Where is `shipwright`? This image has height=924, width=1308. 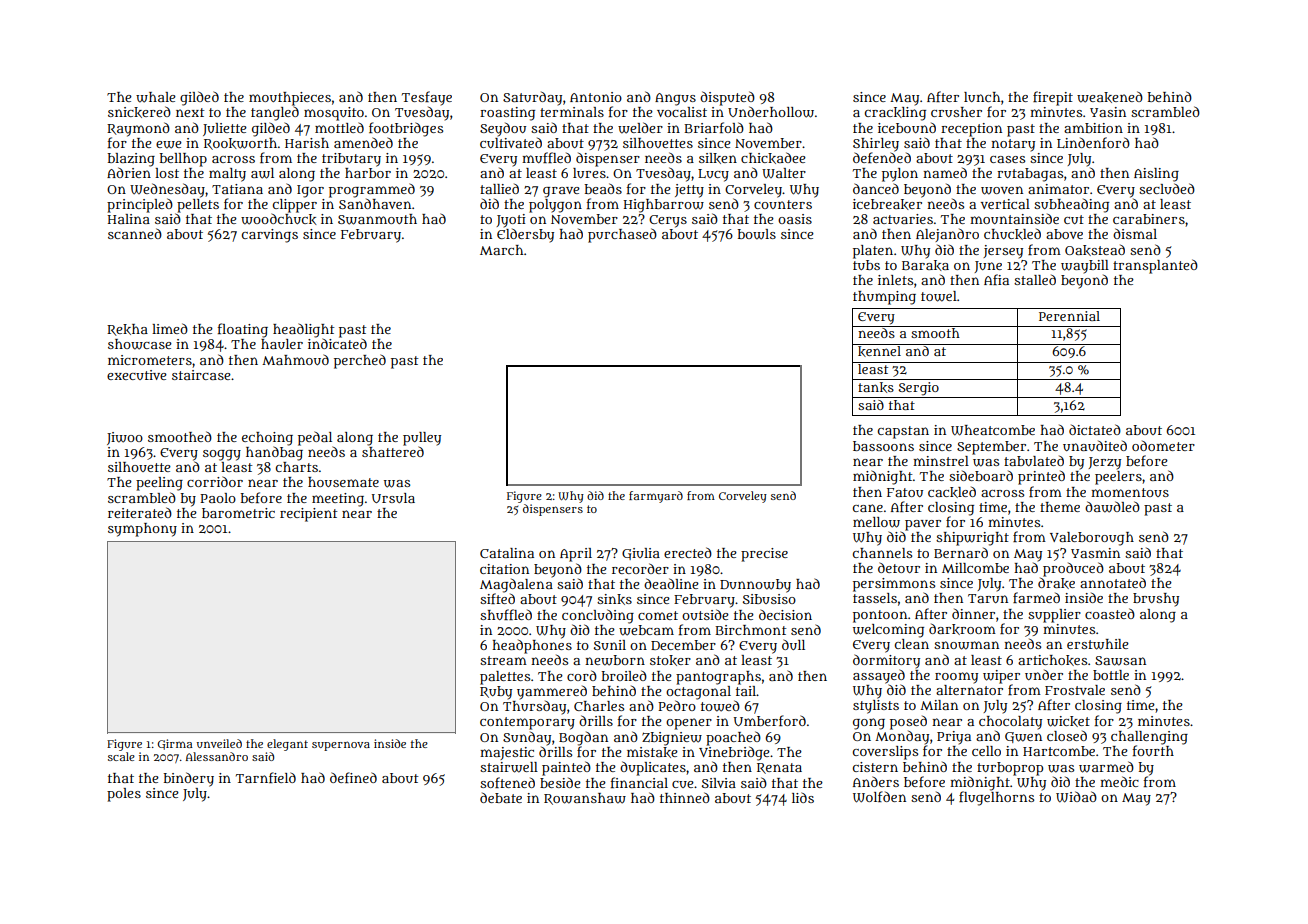 shipwright is located at coordinates (972, 539).
